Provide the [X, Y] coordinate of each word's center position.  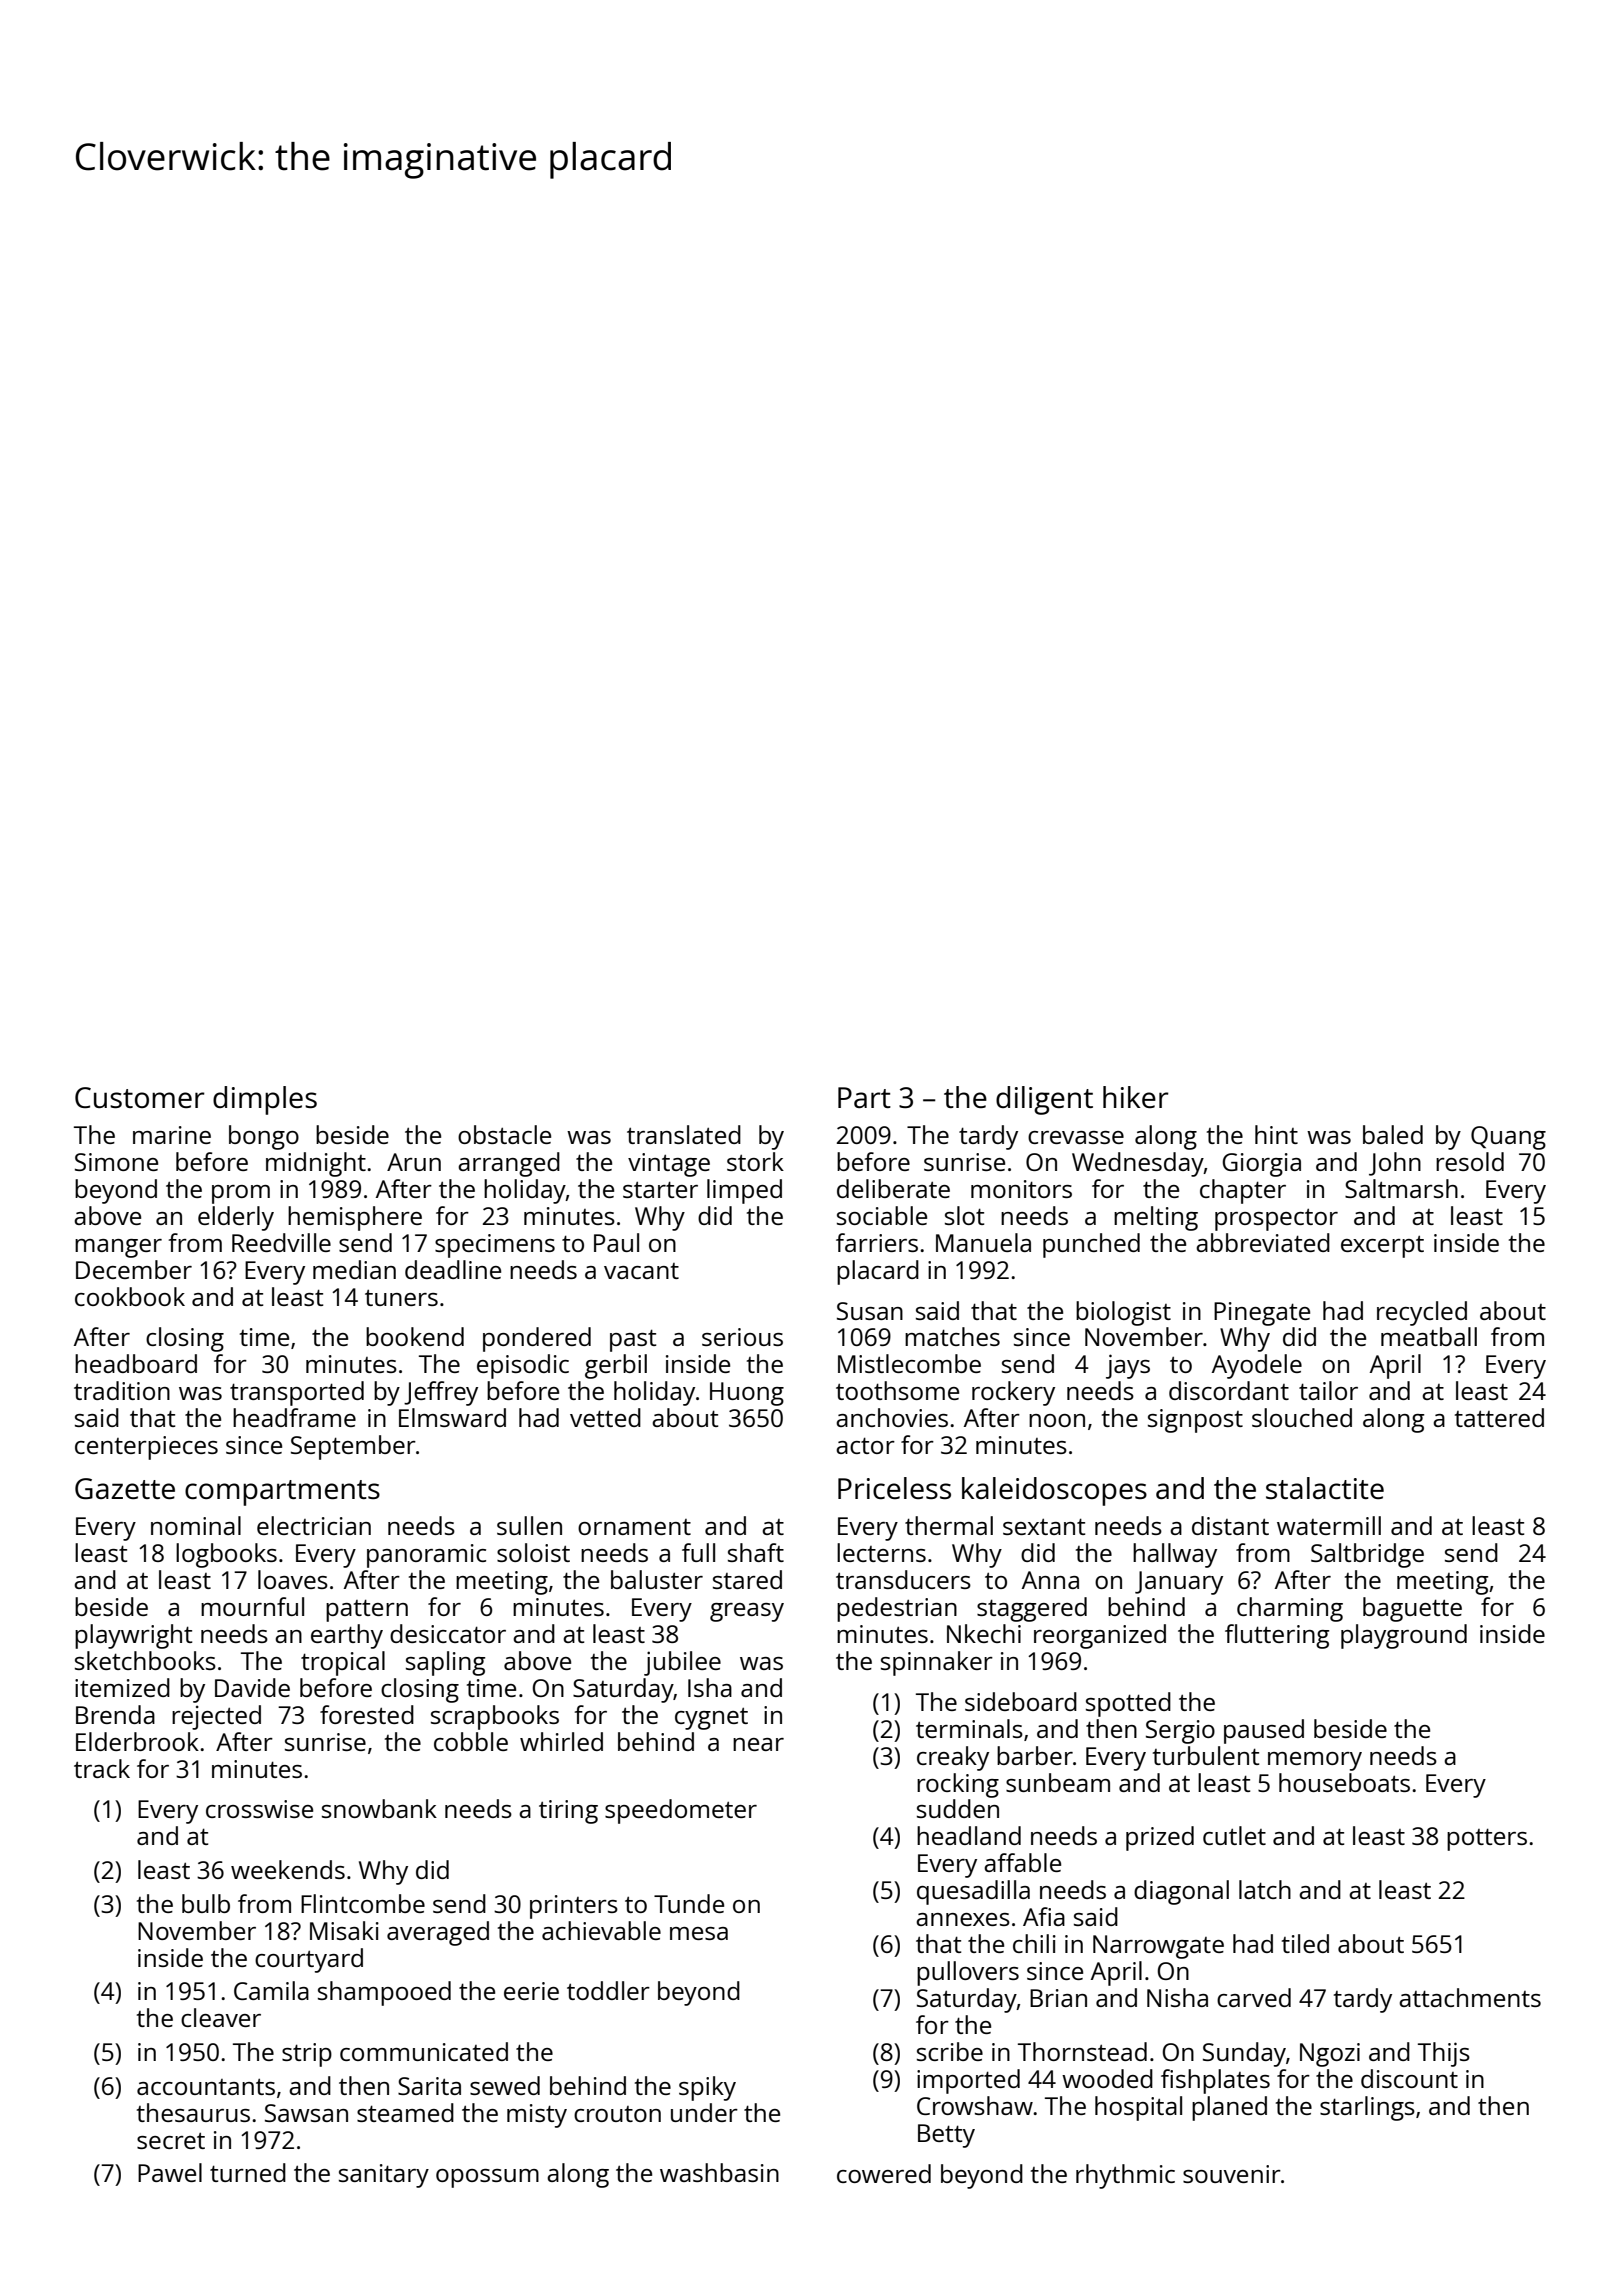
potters [1487, 1839]
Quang [1508, 1138]
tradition [122, 1390]
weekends [288, 1869]
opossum [487, 2178]
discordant [1229, 1390]
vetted [605, 1417]
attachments [1470, 1997]
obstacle [504, 1134]
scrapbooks [495, 1717]
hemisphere [355, 1218]
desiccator [448, 1633]
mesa [699, 1933]
